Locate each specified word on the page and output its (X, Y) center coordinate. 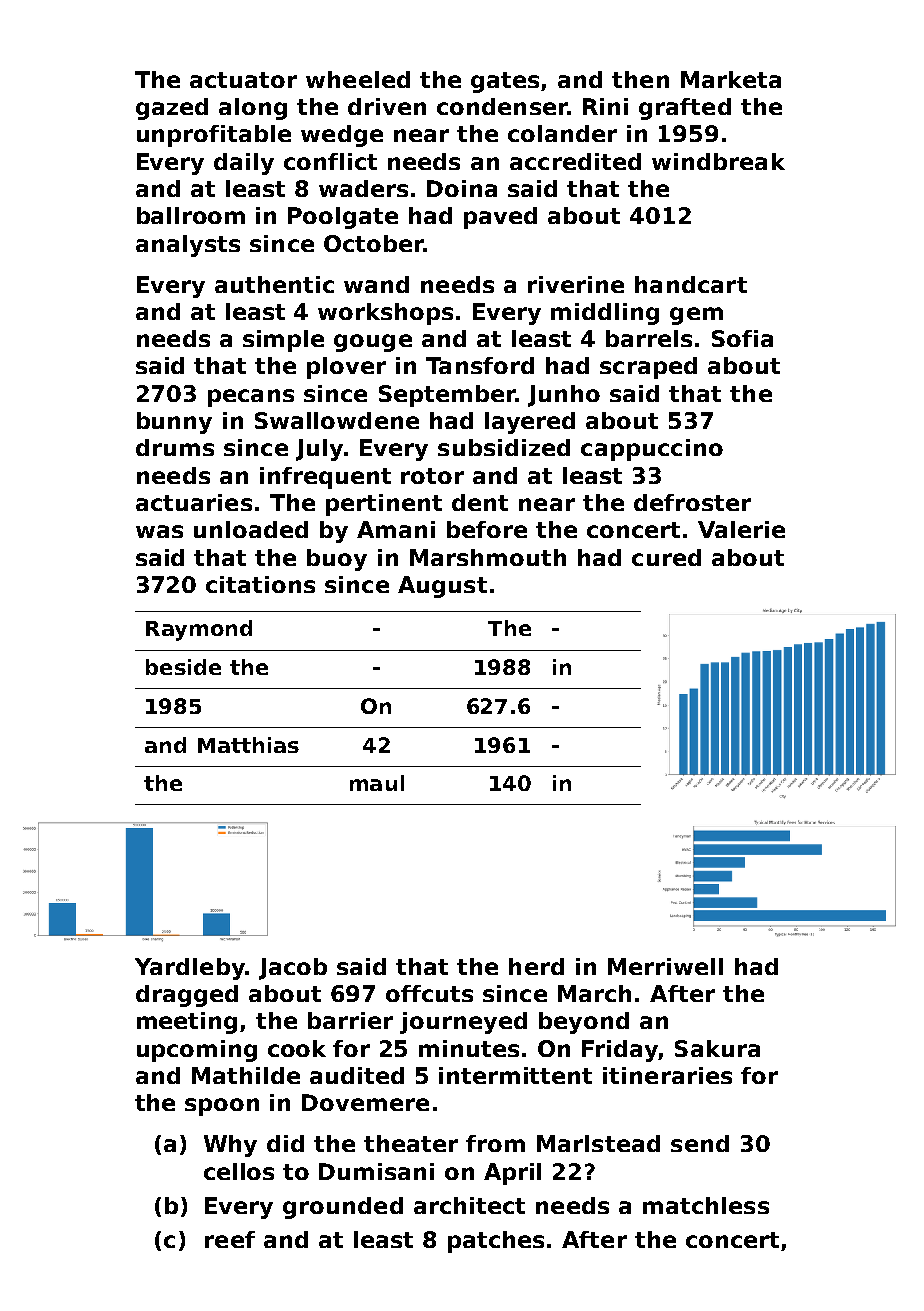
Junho (564, 396)
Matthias (248, 745)
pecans (251, 398)
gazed (172, 109)
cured (666, 557)
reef (230, 1239)
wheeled (358, 79)
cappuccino (652, 450)
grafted (685, 109)
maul (377, 783)
